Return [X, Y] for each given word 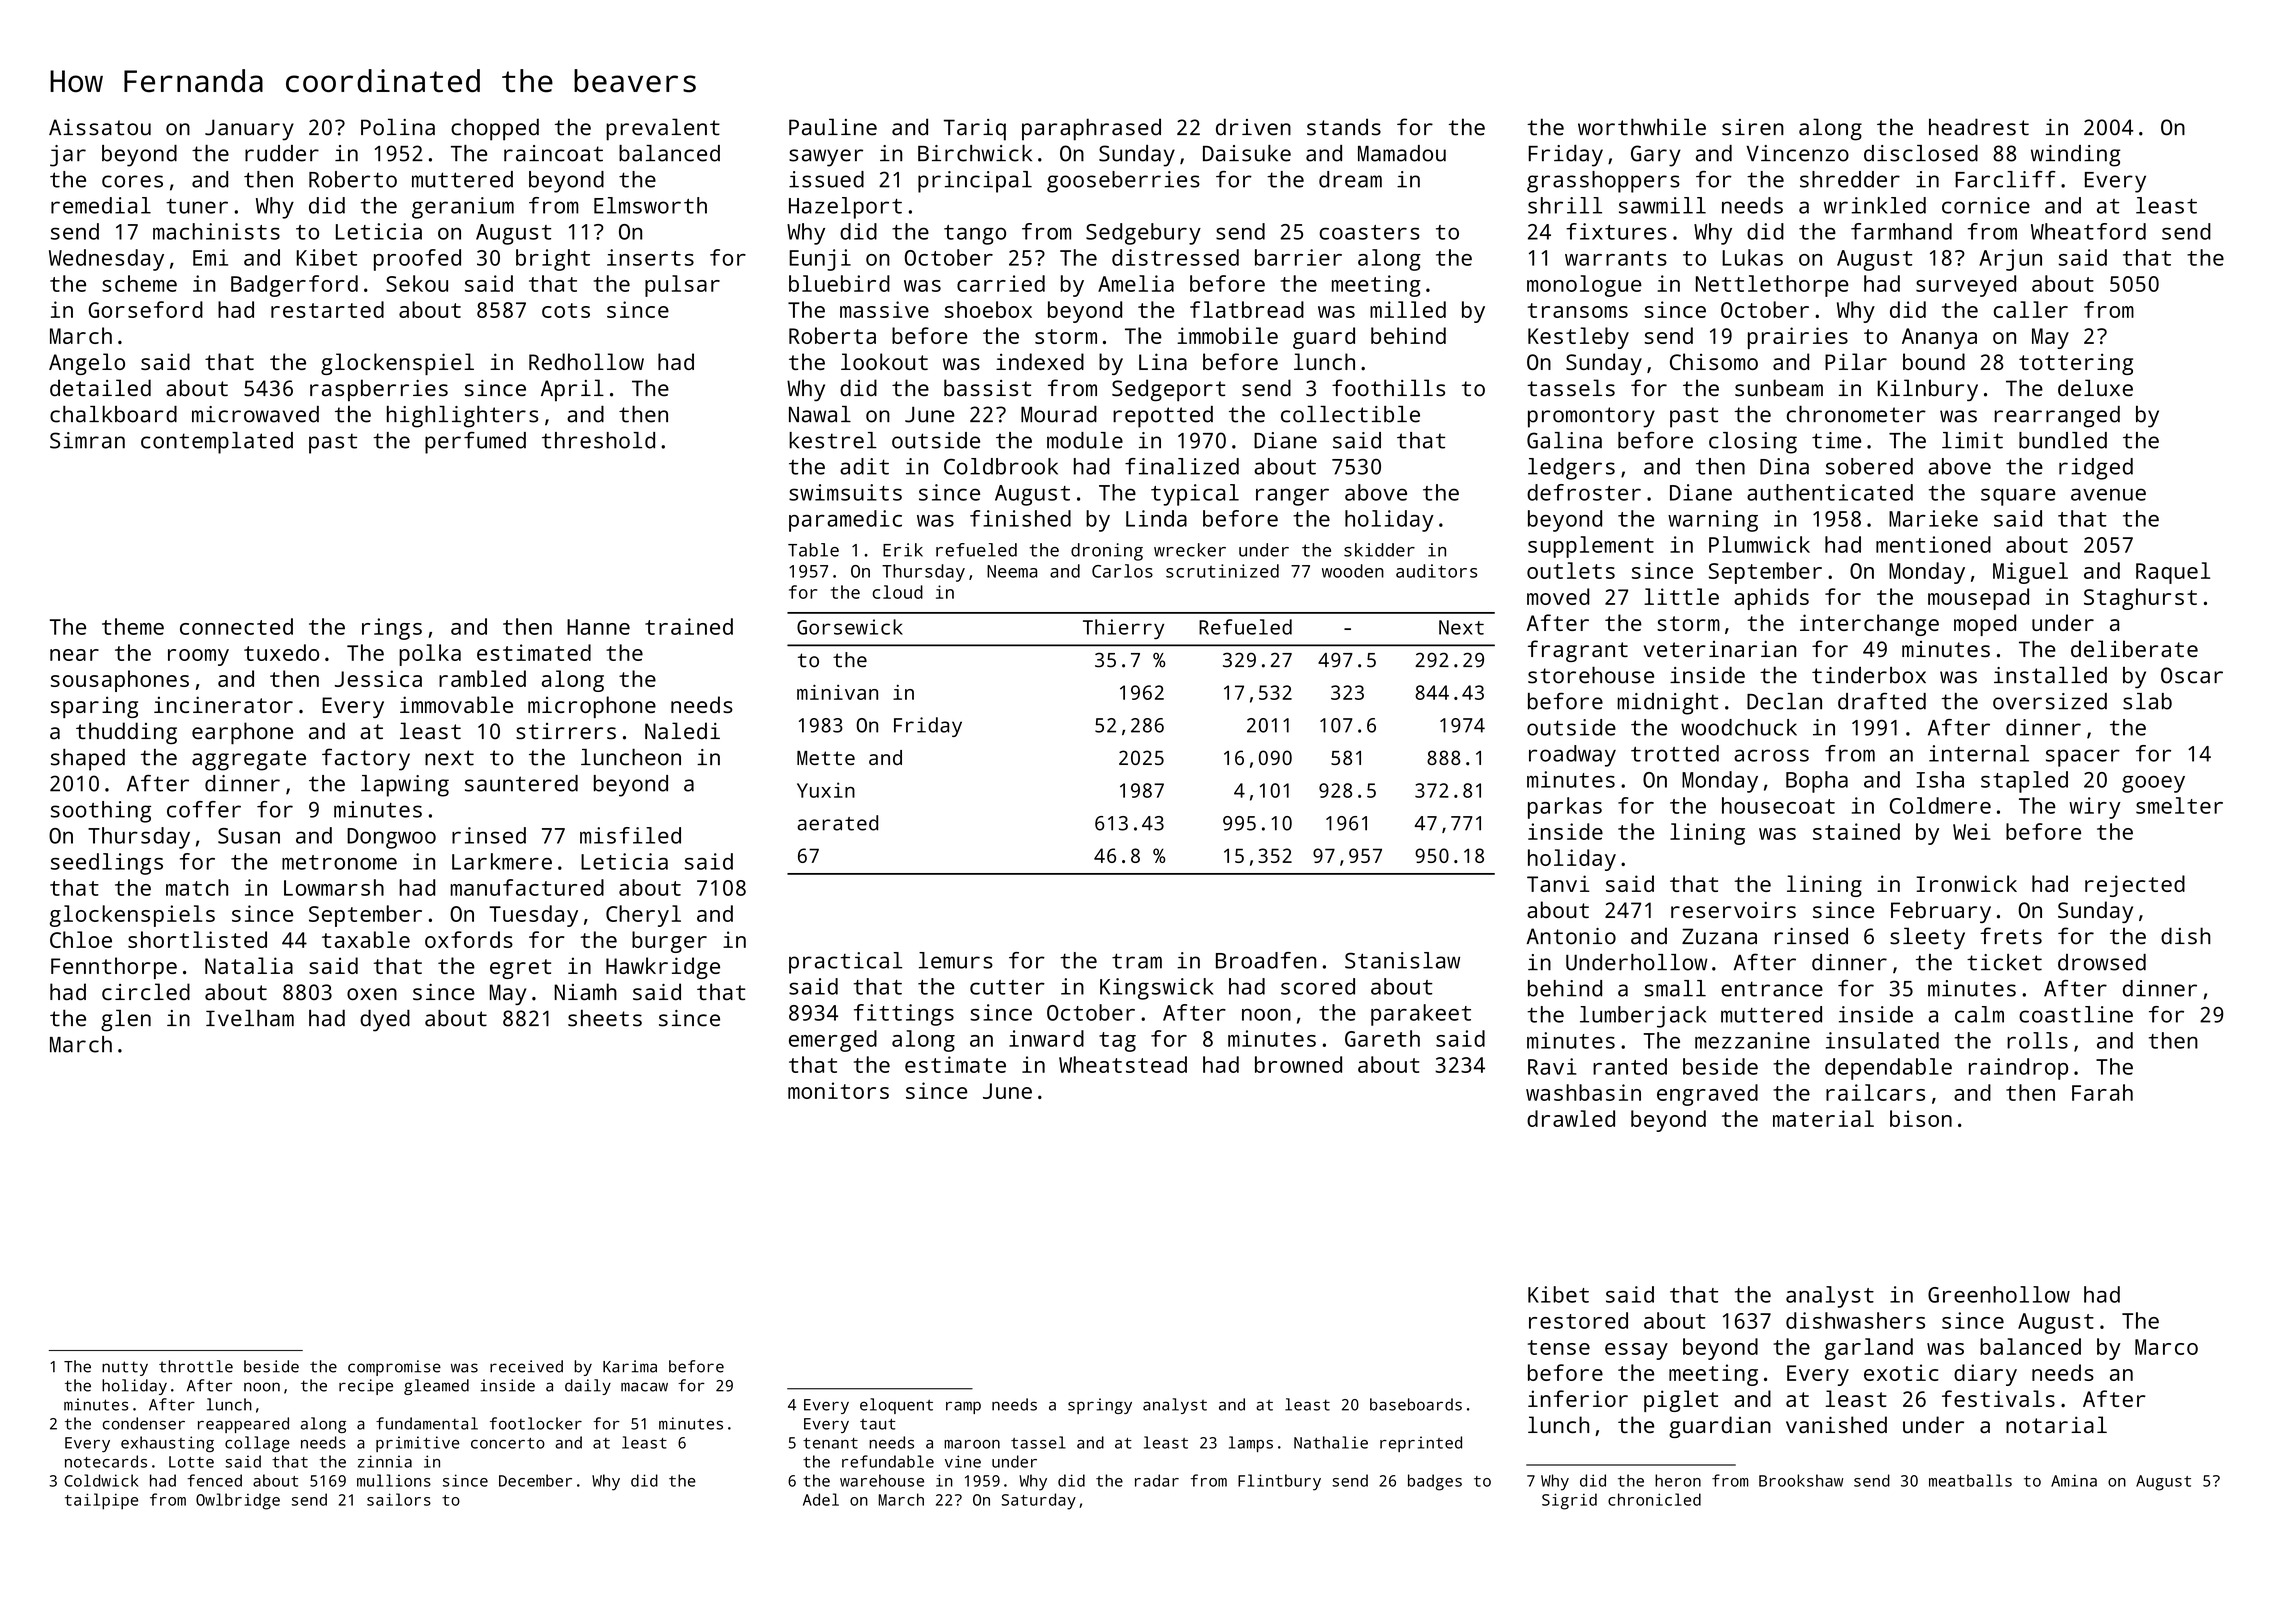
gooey [2153, 784]
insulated [1882, 1040]
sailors [399, 1499]
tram [1137, 961]
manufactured [527, 887]
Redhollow [586, 361]
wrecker [1190, 550]
